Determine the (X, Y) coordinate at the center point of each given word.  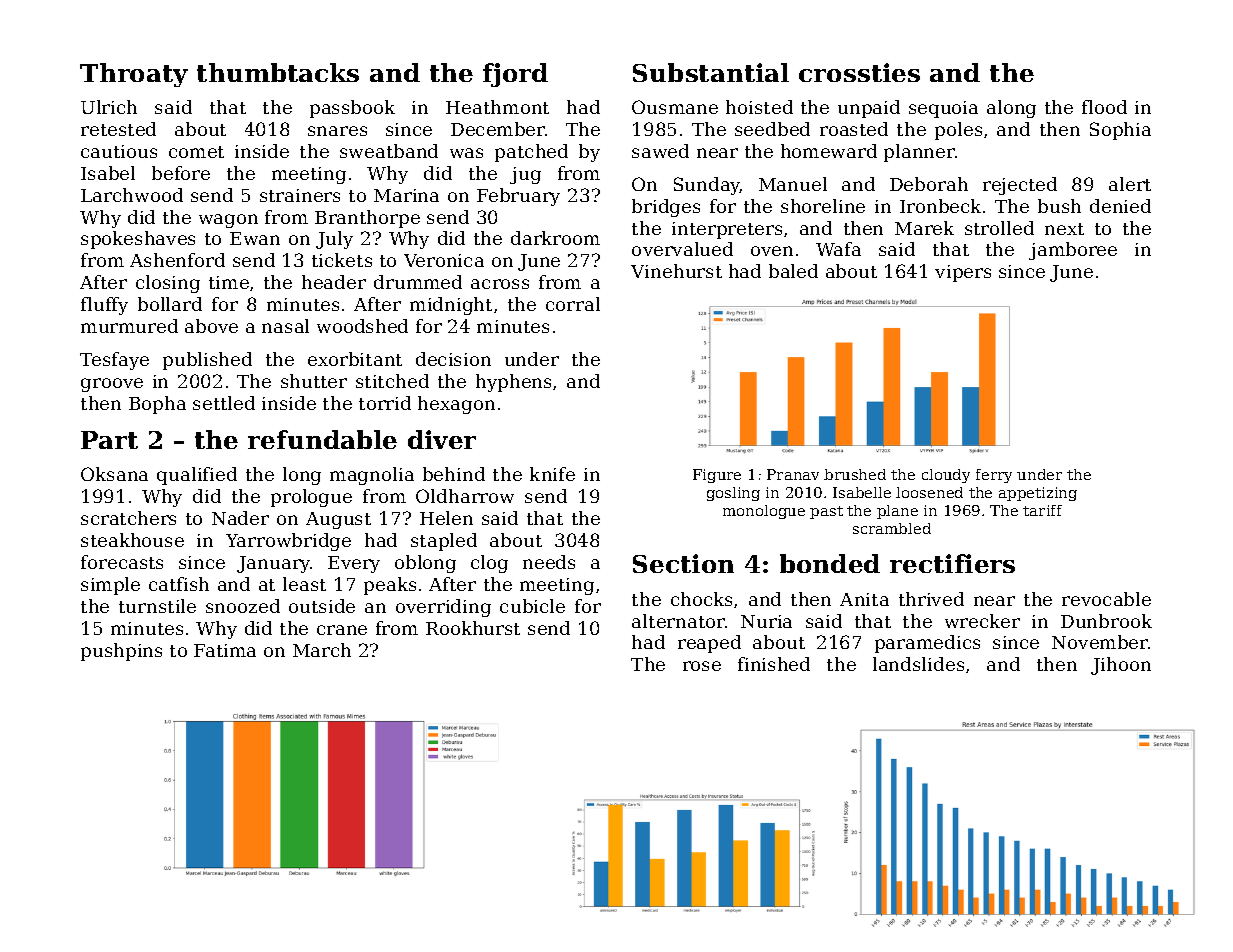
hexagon (456, 405)
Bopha (157, 405)
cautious (119, 151)
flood (1104, 107)
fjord (515, 75)
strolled (999, 228)
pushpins (121, 652)
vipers (963, 273)
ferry (994, 476)
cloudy (946, 476)
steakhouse (132, 540)
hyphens (513, 383)
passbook (352, 109)
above (211, 326)
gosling (733, 494)
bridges (666, 208)
